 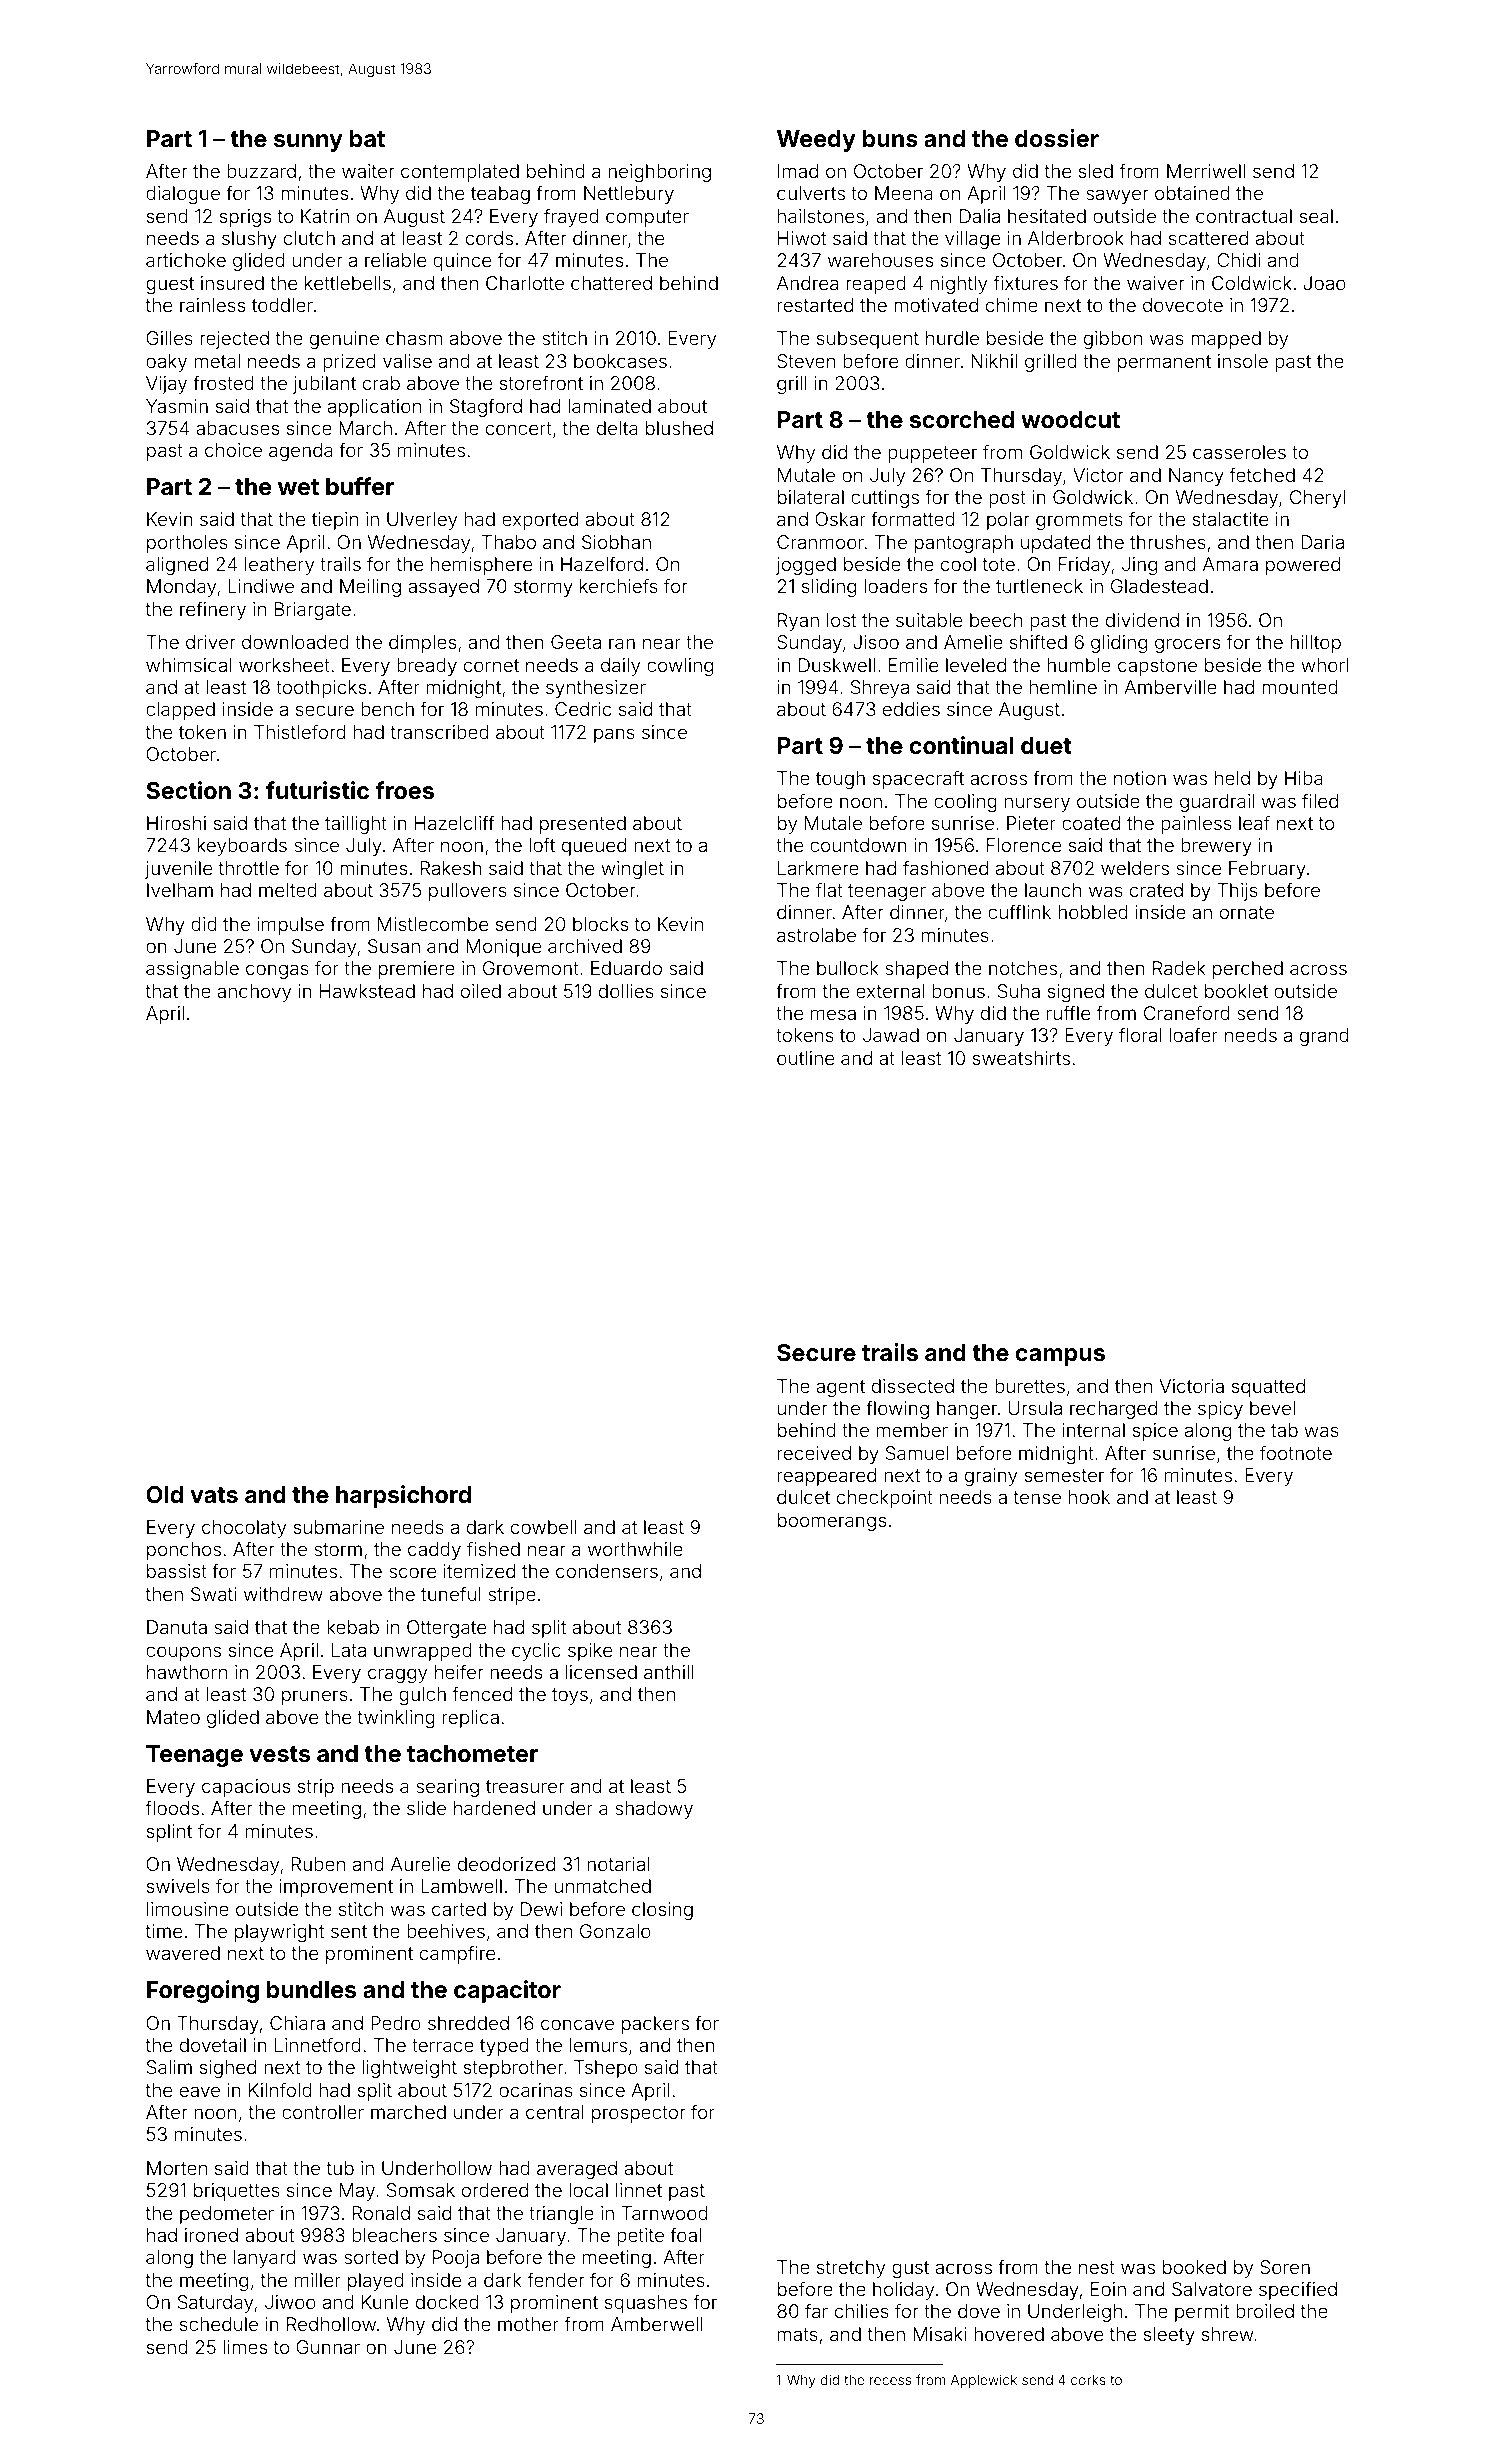 What do you see at coordinates (214, 1495) in the page?
I see `vats` at bounding box center [214, 1495].
